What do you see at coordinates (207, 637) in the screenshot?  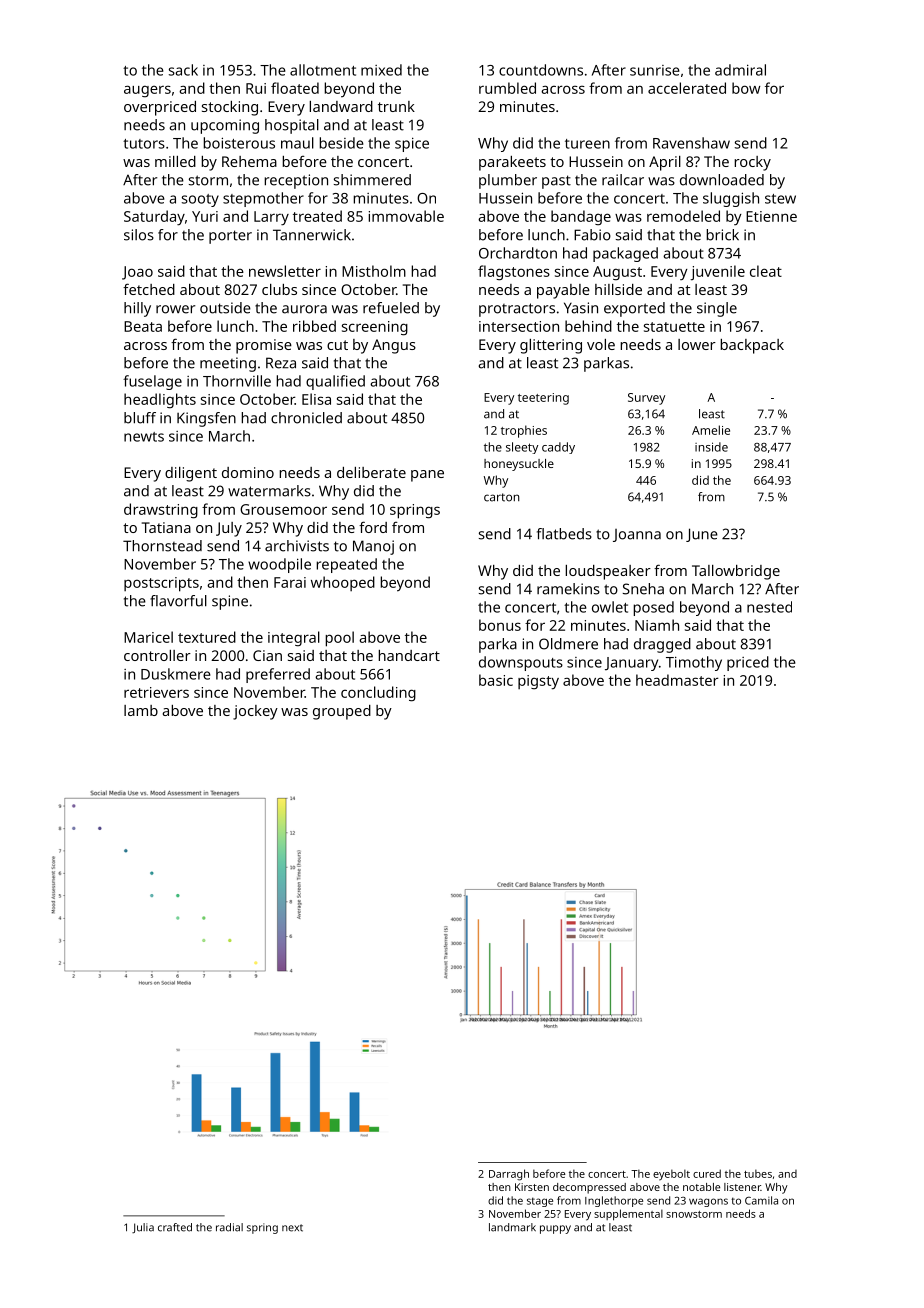 I see `textured` at bounding box center [207, 637].
